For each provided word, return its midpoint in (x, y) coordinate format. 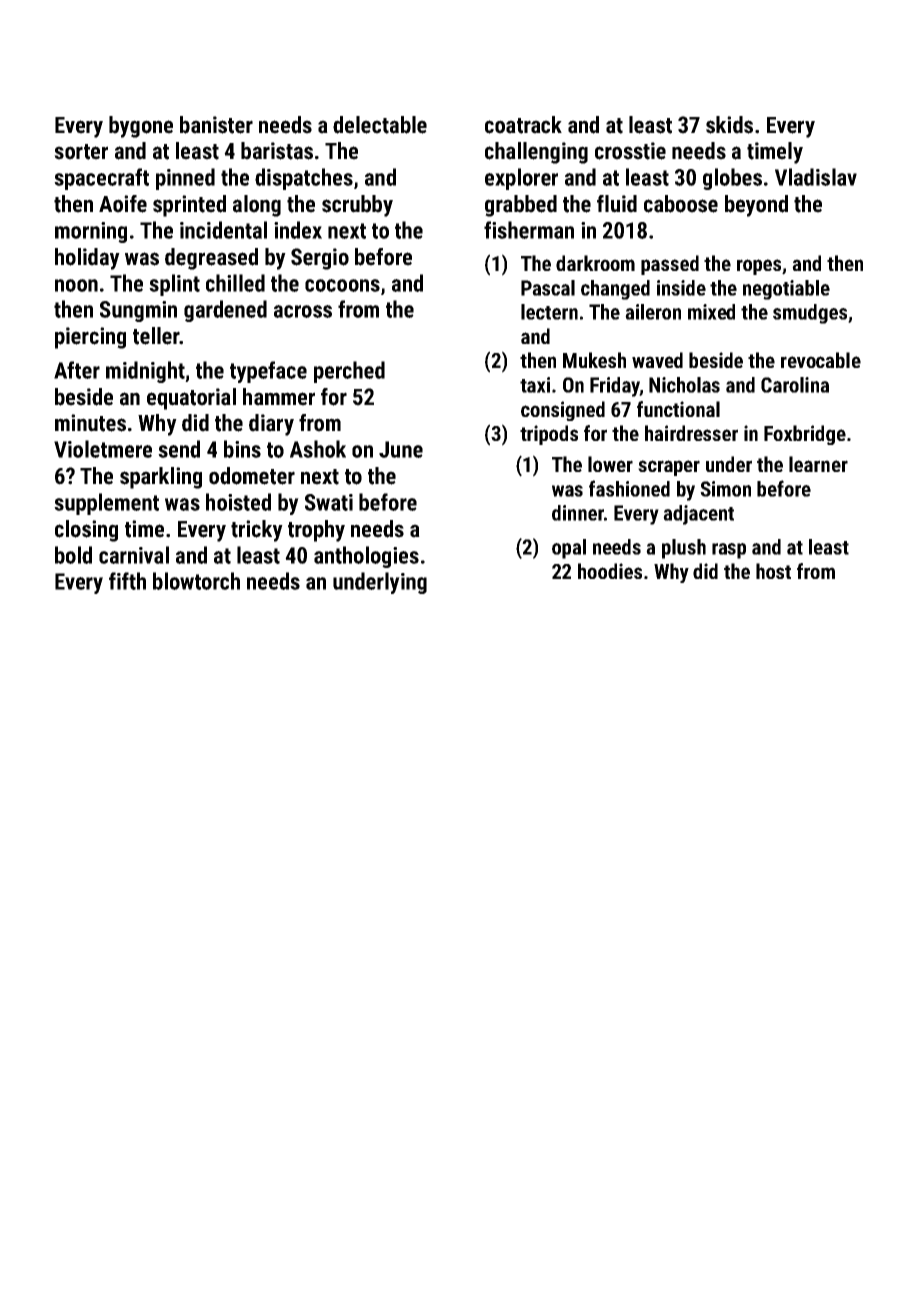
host (773, 571)
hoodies (610, 571)
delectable (380, 125)
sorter (81, 152)
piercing (90, 338)
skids (729, 125)
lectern (549, 312)
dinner (578, 513)
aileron (653, 312)
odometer (252, 476)
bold (73, 555)
